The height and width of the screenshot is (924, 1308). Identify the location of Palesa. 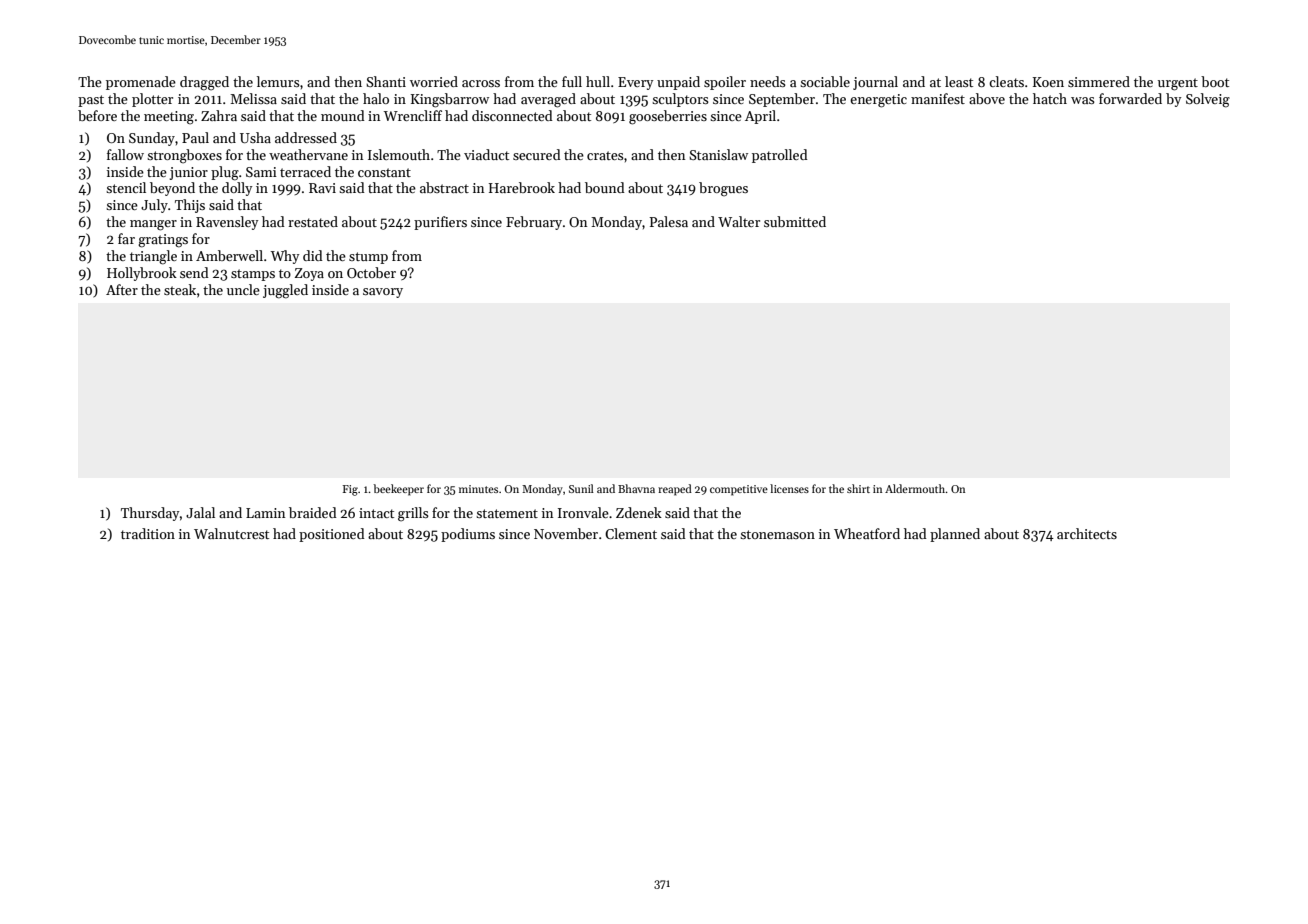
(668, 221).
